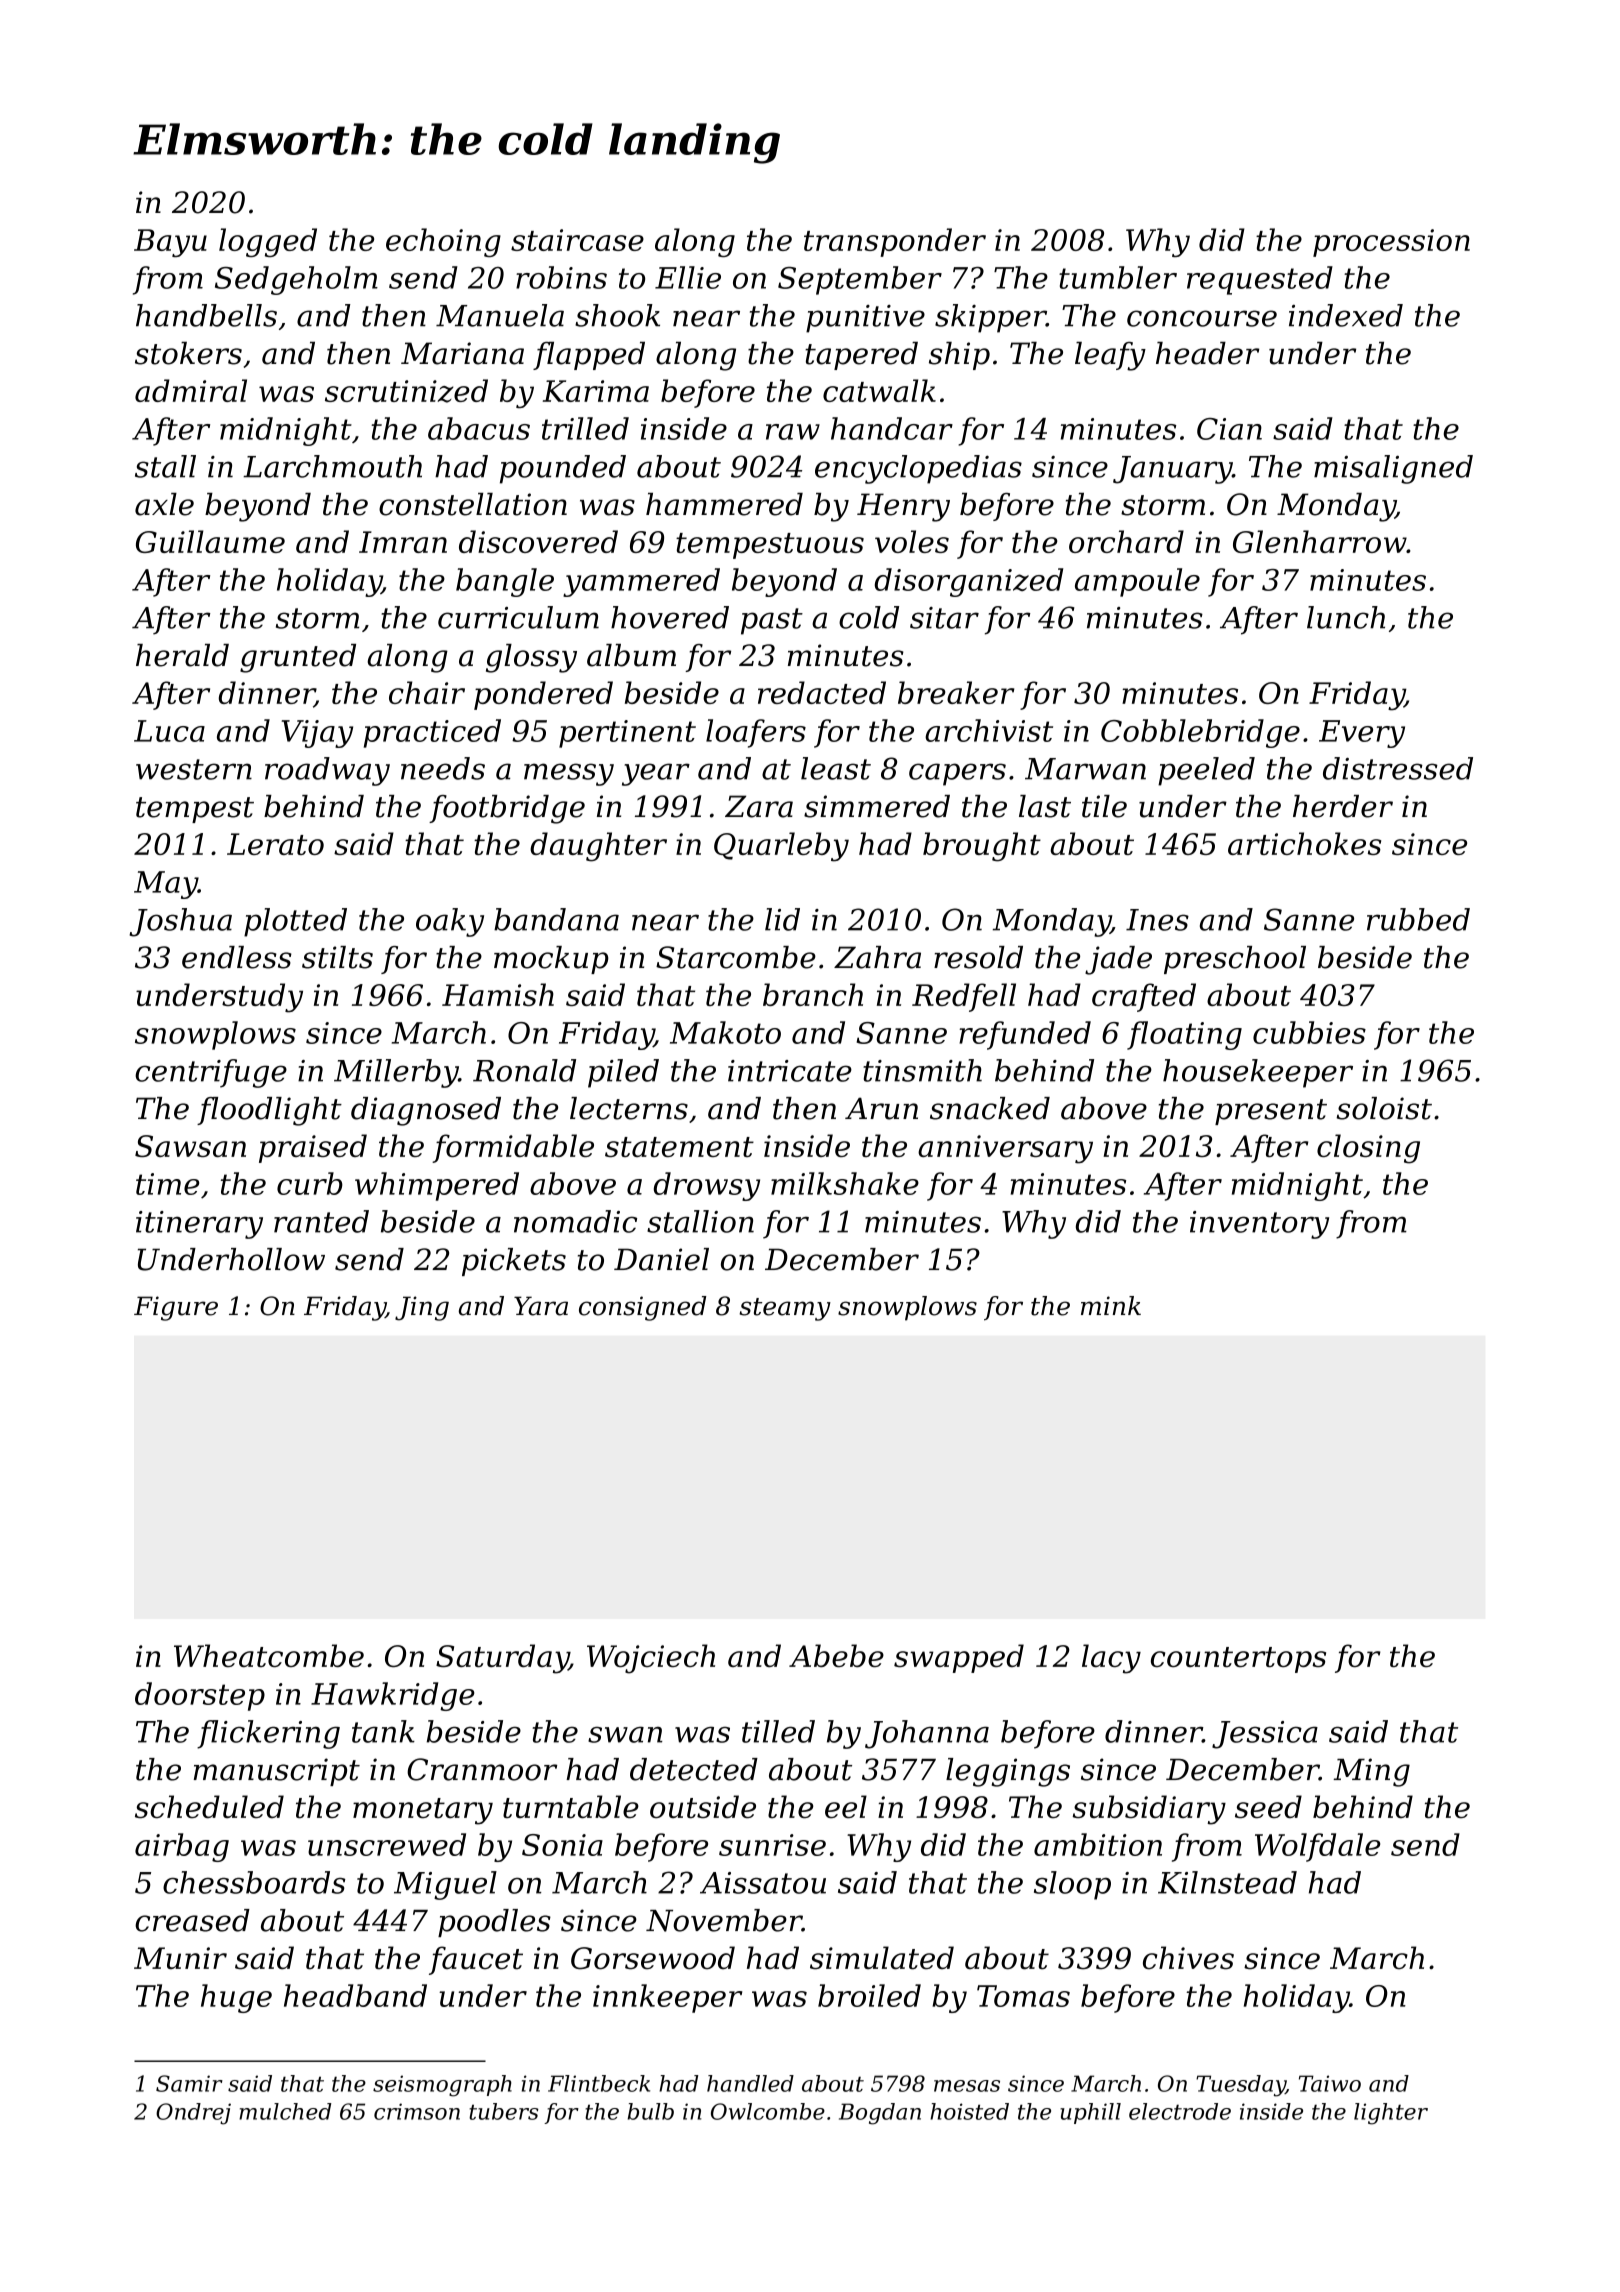 The image size is (1620, 2292). Describe the element at coordinates (176, 1308) in the document. I see `Figure` at that location.
